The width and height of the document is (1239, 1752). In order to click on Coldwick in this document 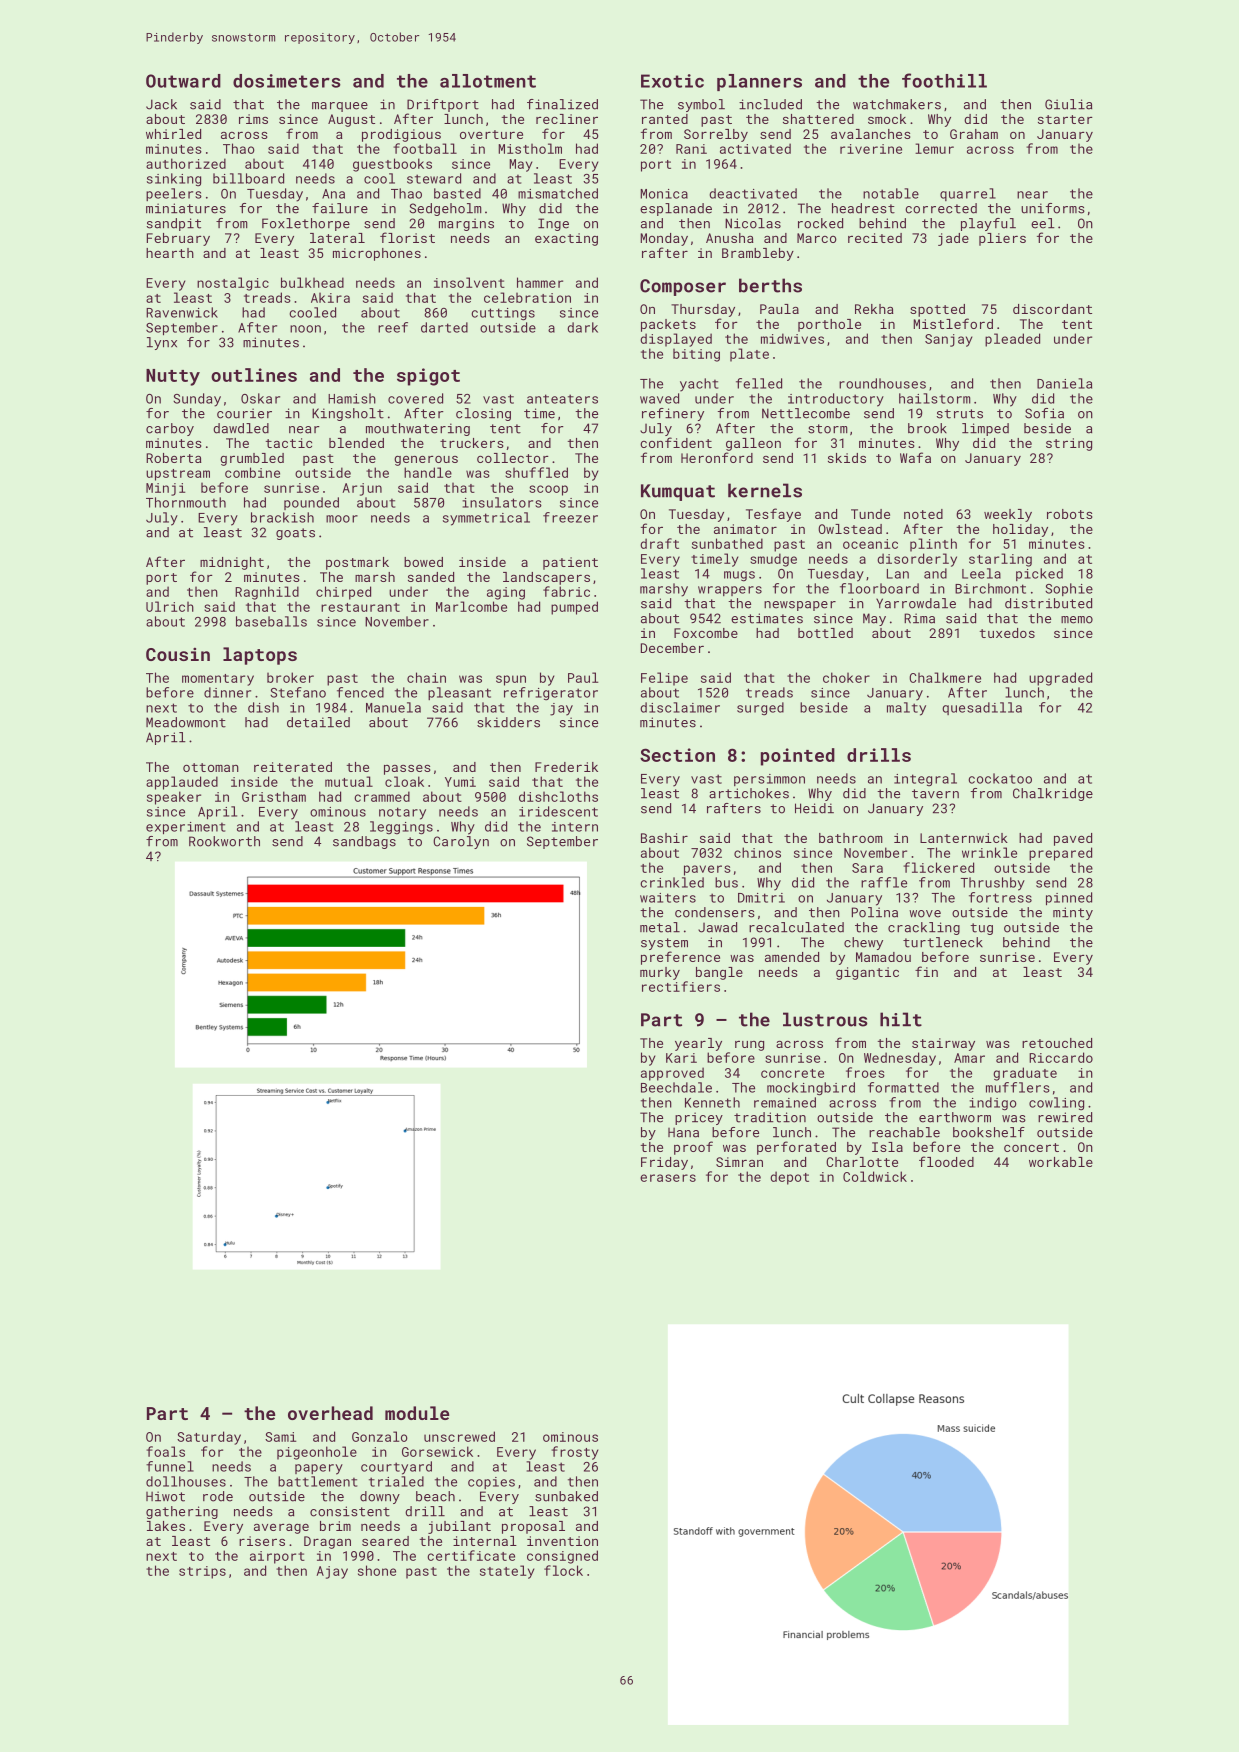, I will do `click(875, 1176)`.
